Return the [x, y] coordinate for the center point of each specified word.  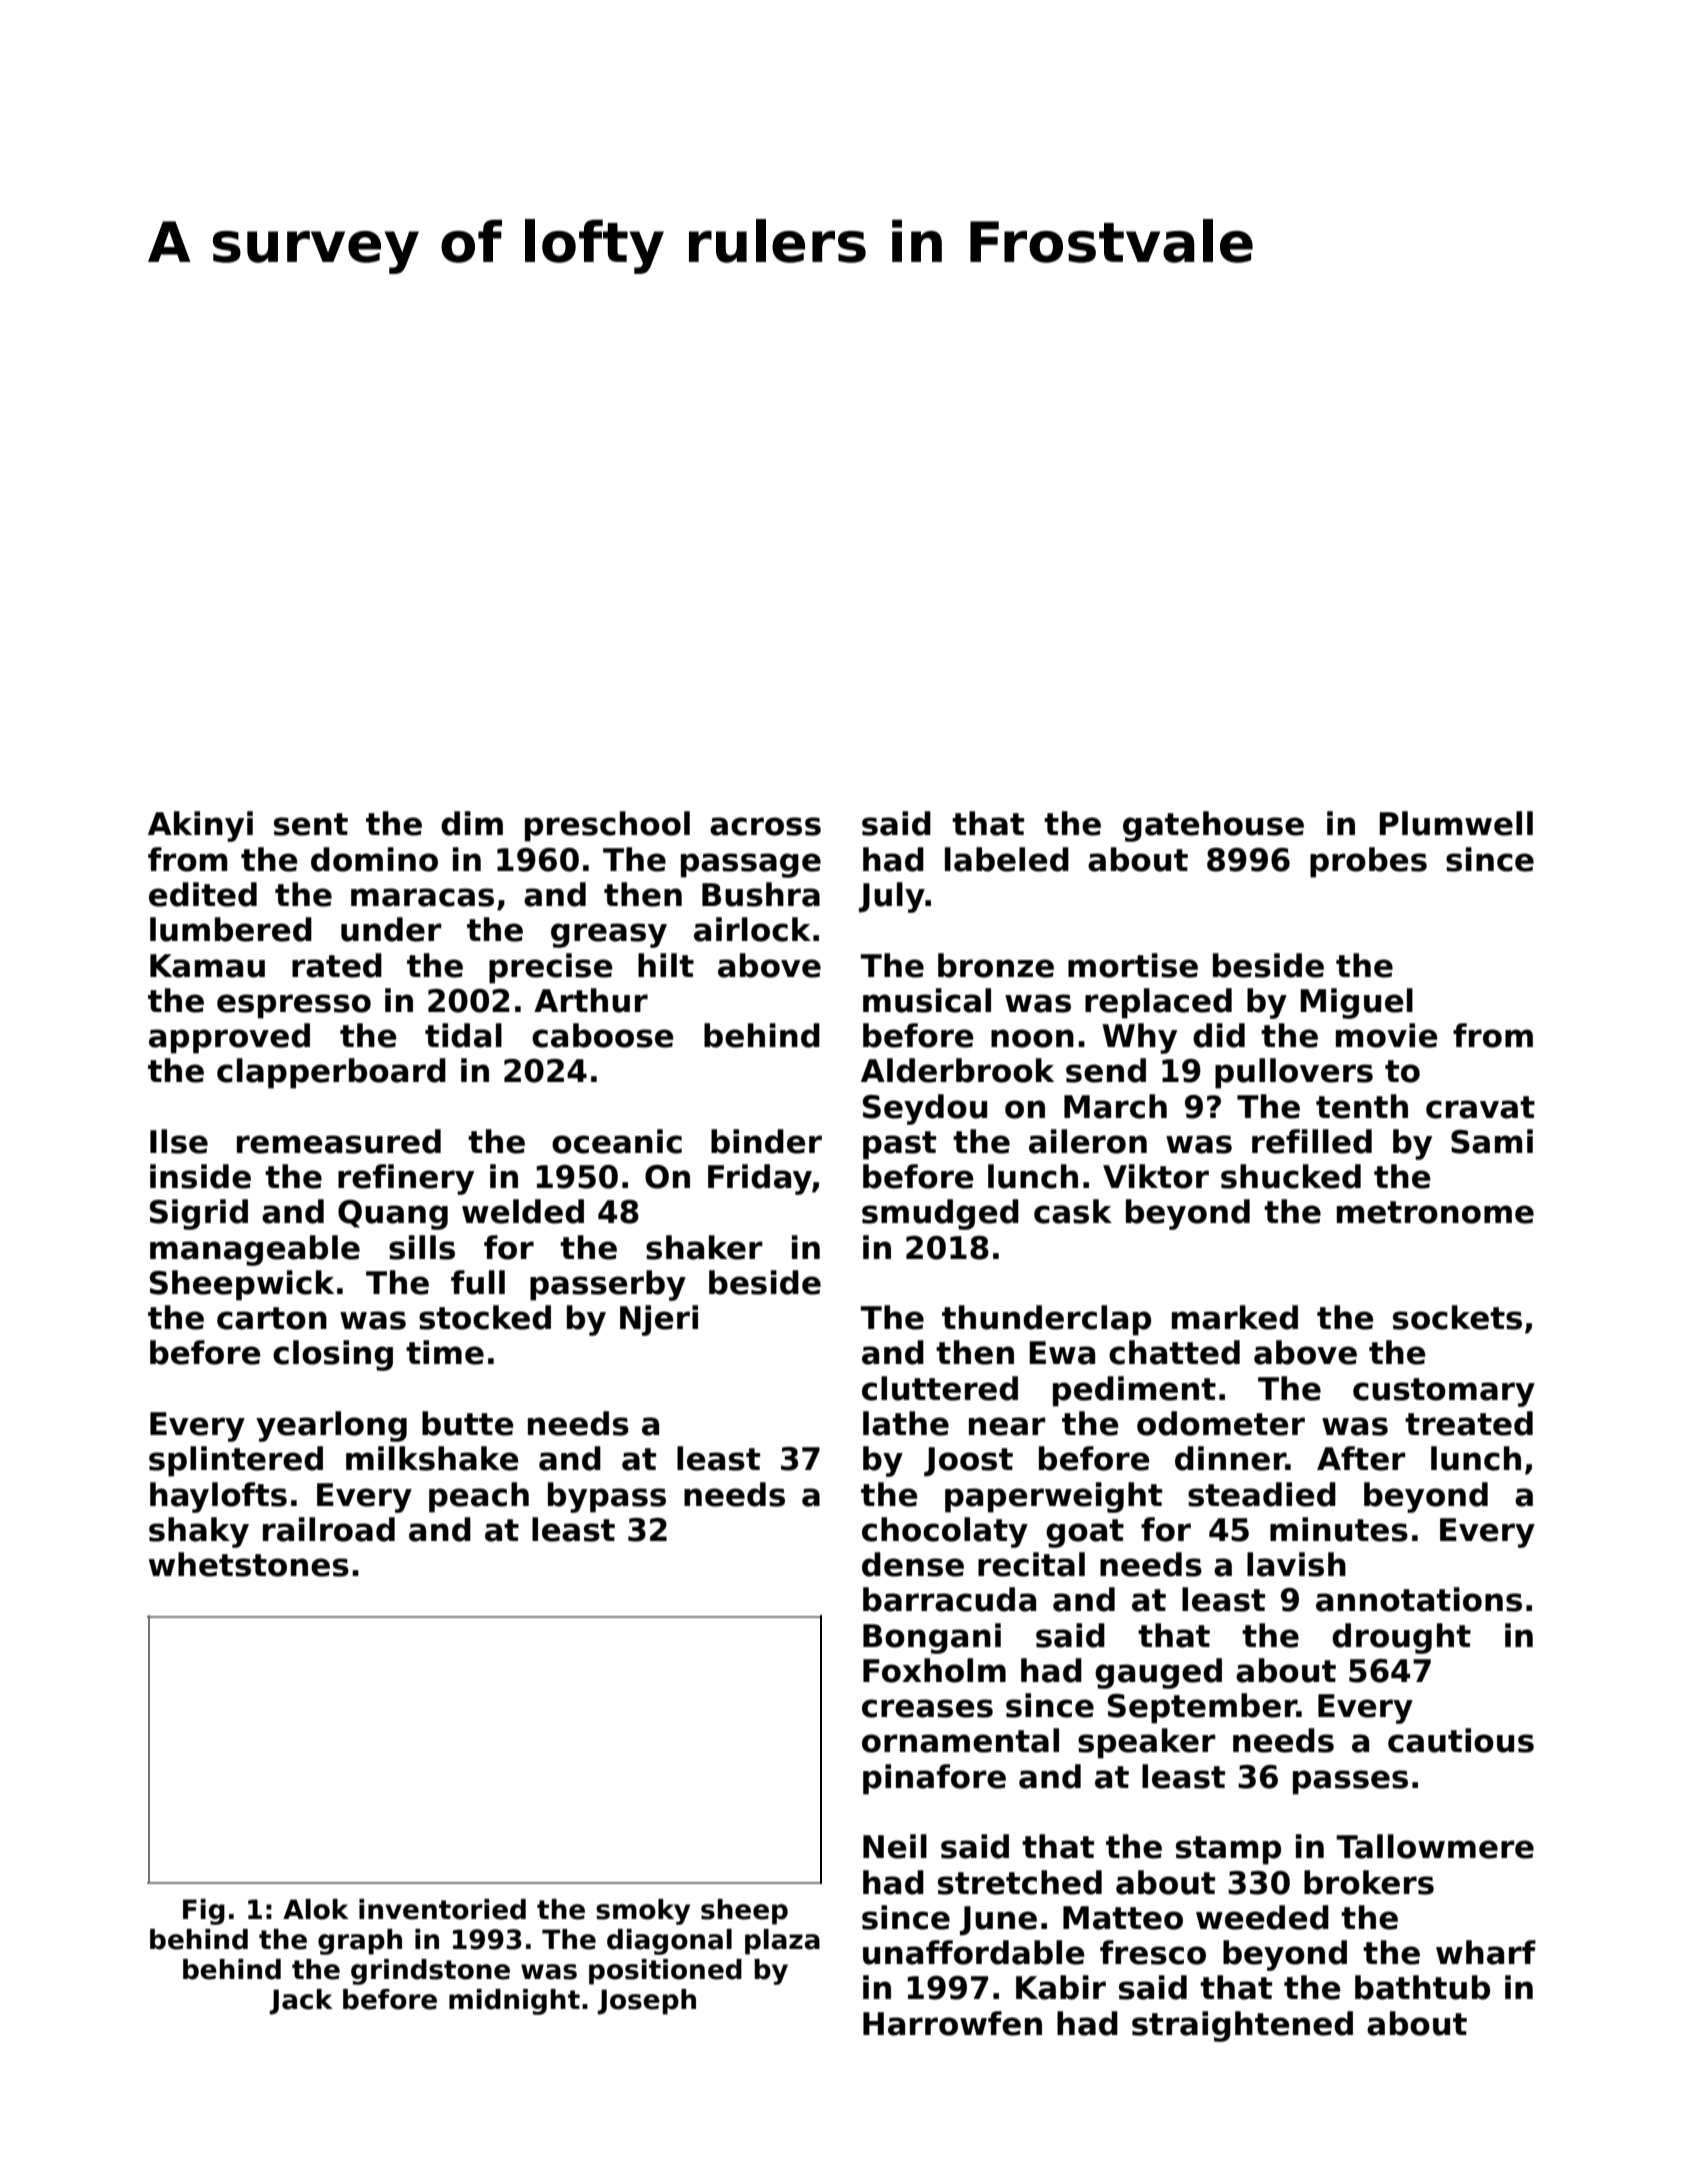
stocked [485, 1317]
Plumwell [1456, 823]
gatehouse [1213, 826]
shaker [704, 1247]
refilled [1312, 1141]
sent [311, 824]
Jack [301, 2002]
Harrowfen [952, 2023]
